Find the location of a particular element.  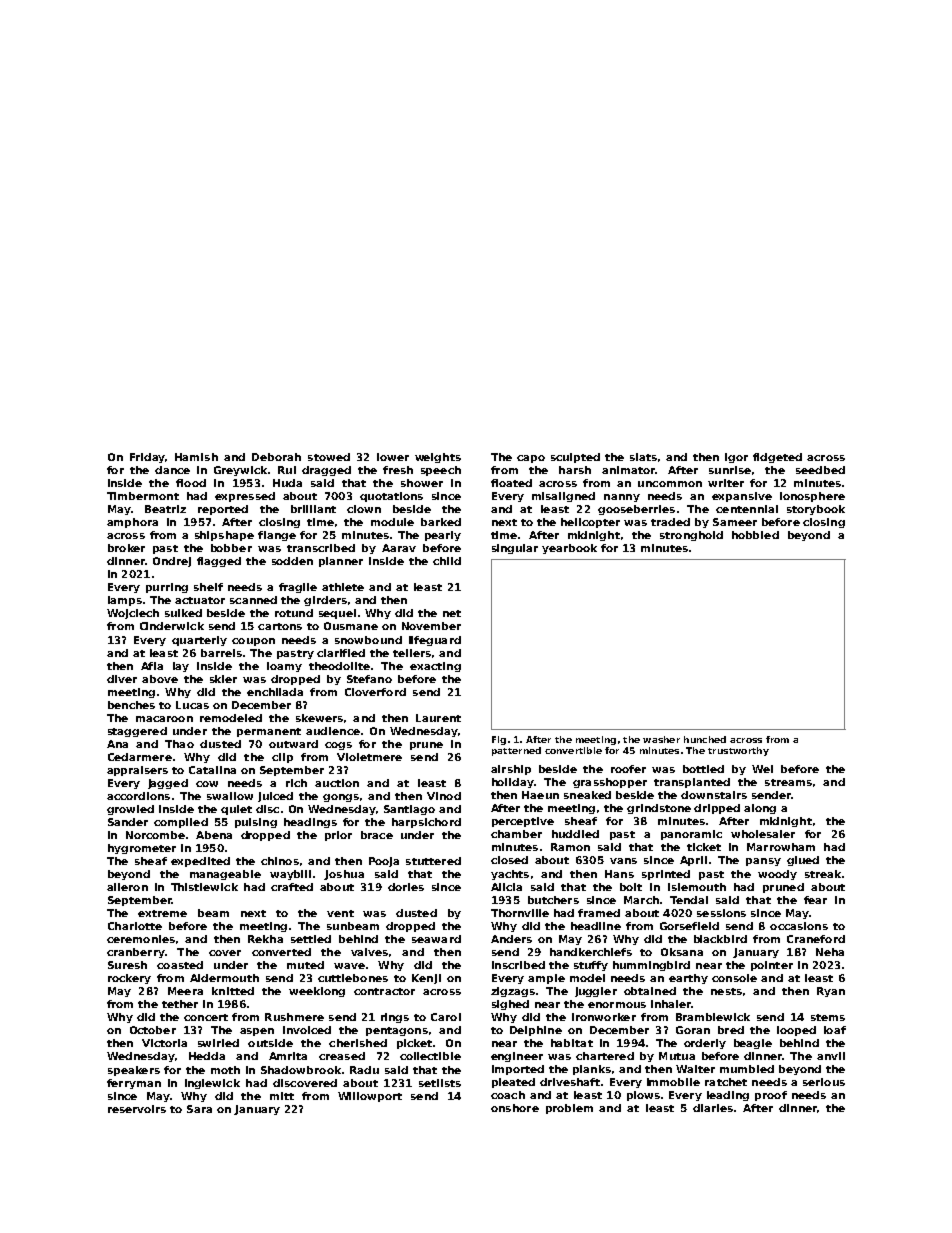

storybook is located at coordinates (816, 510).
